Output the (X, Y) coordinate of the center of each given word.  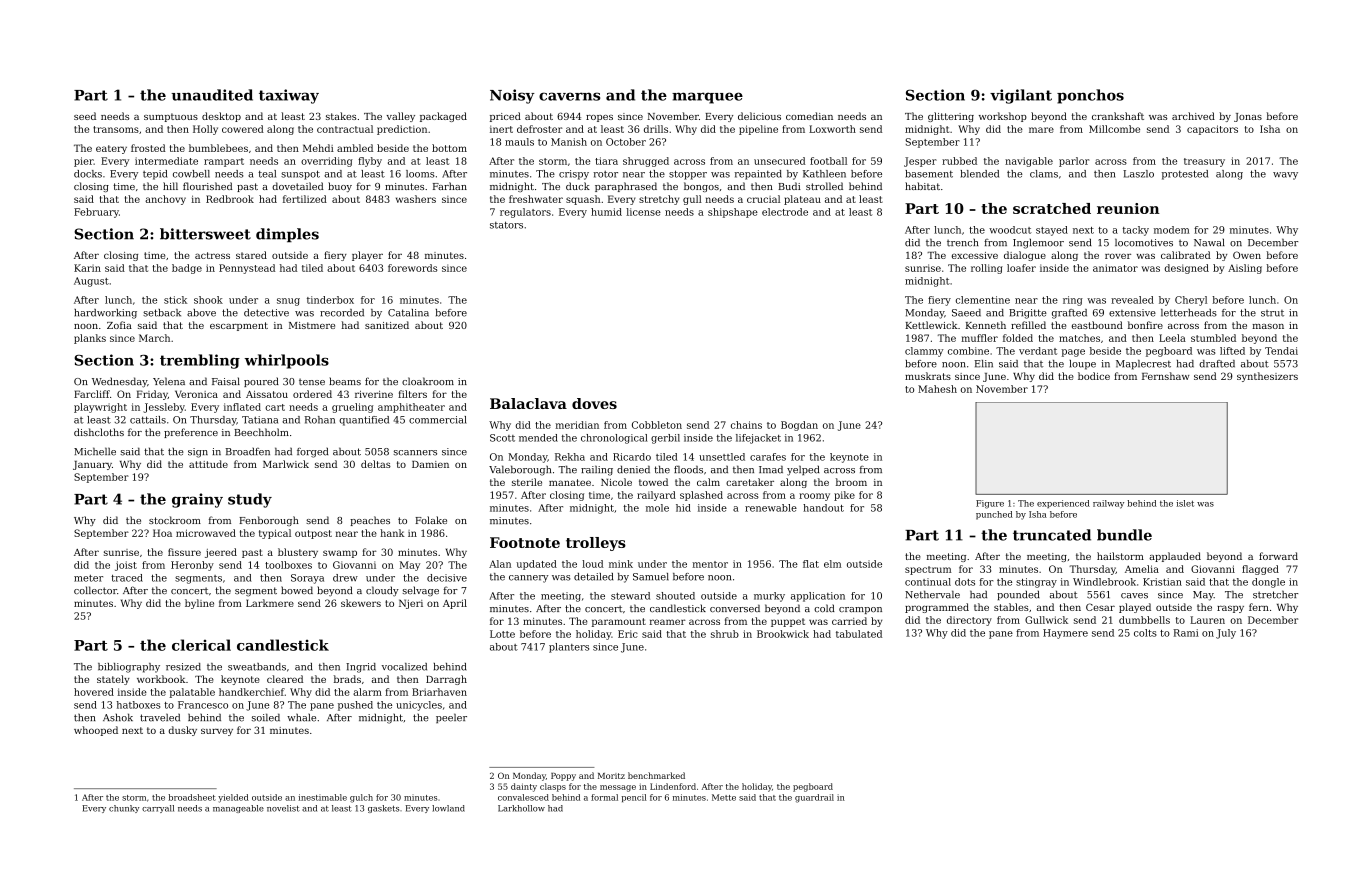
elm (832, 564)
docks (88, 174)
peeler (451, 718)
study (250, 500)
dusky (183, 731)
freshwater (536, 199)
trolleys (596, 544)
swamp (340, 554)
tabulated (859, 634)
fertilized (305, 199)
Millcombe (1114, 129)
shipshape (733, 213)
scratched (1052, 208)
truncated (1052, 535)
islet (1185, 503)
